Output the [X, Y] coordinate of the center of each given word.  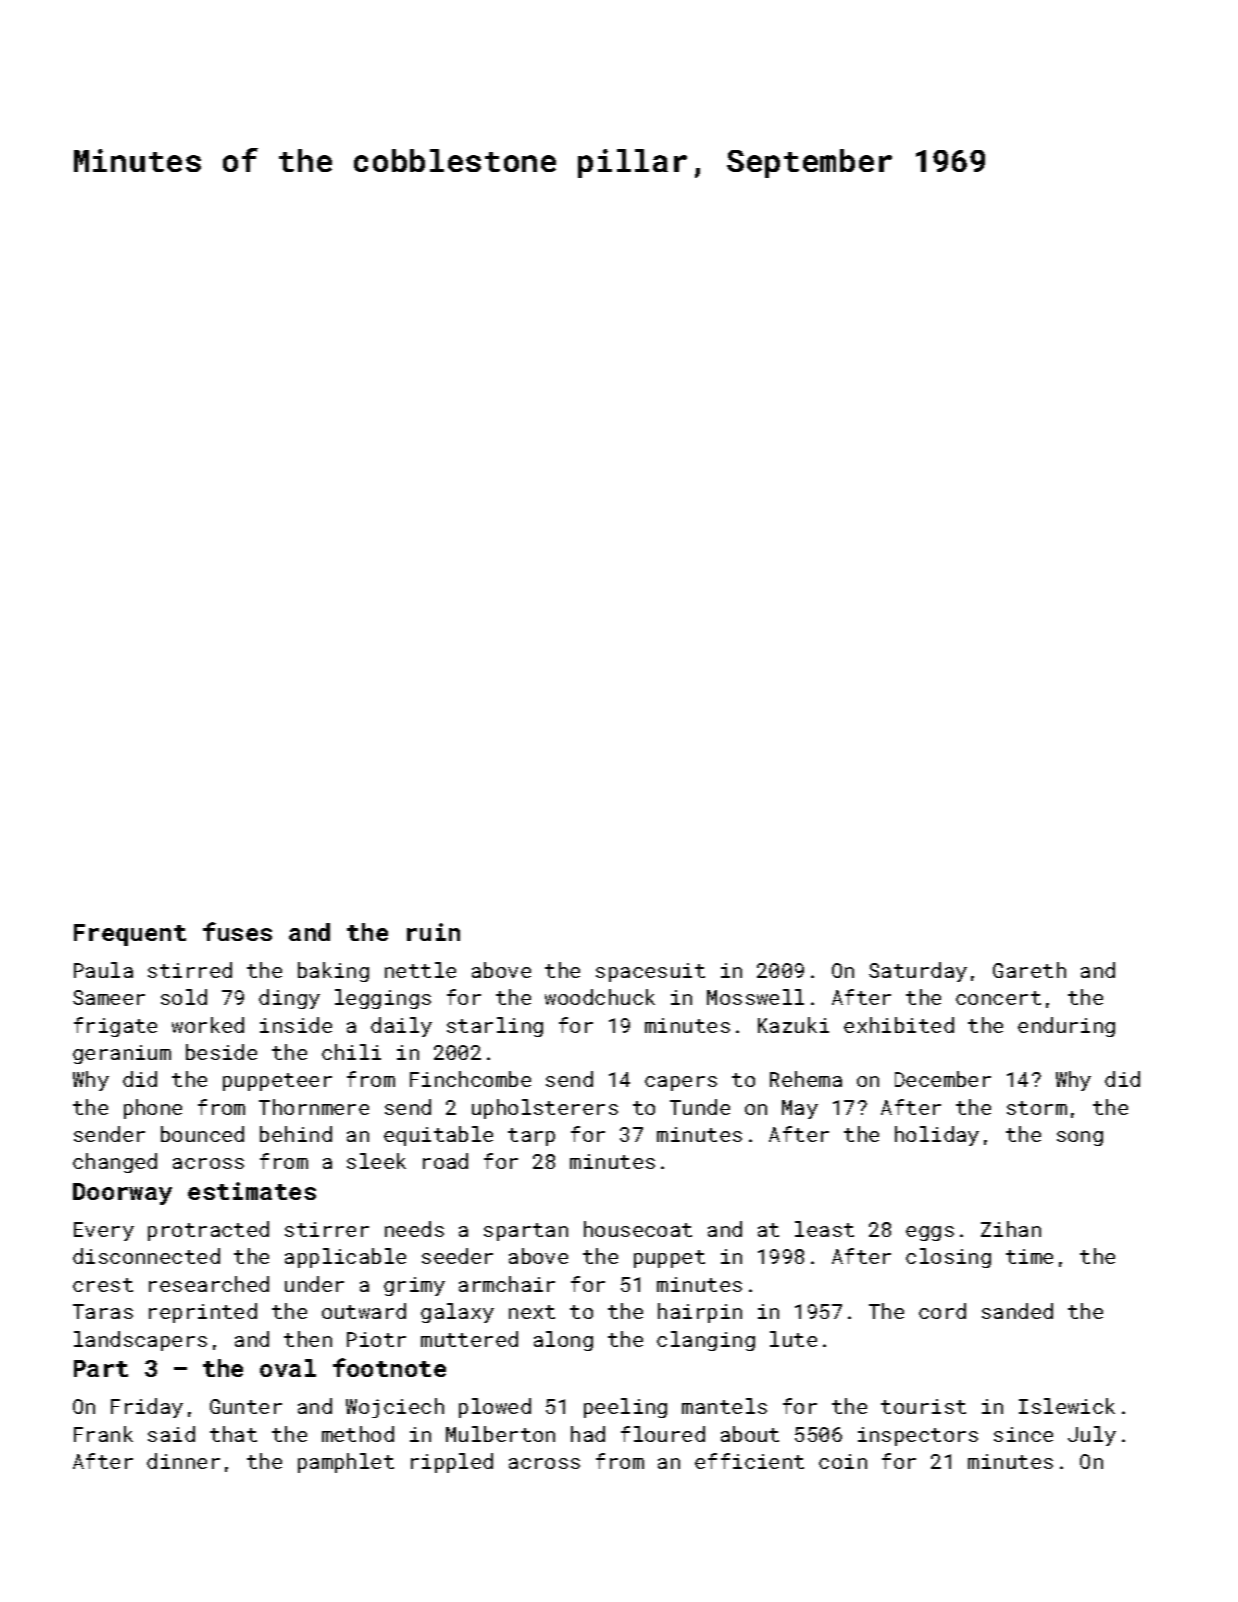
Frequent [130, 935]
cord [942, 1311]
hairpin [700, 1313]
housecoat [638, 1229]
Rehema [806, 1079]
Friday [147, 1408]
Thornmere [314, 1107]
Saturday [918, 972]
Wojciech [395, 1408]
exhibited [899, 1025]
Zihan [1011, 1229]
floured [663, 1434]
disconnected [146, 1256]
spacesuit [650, 972]
